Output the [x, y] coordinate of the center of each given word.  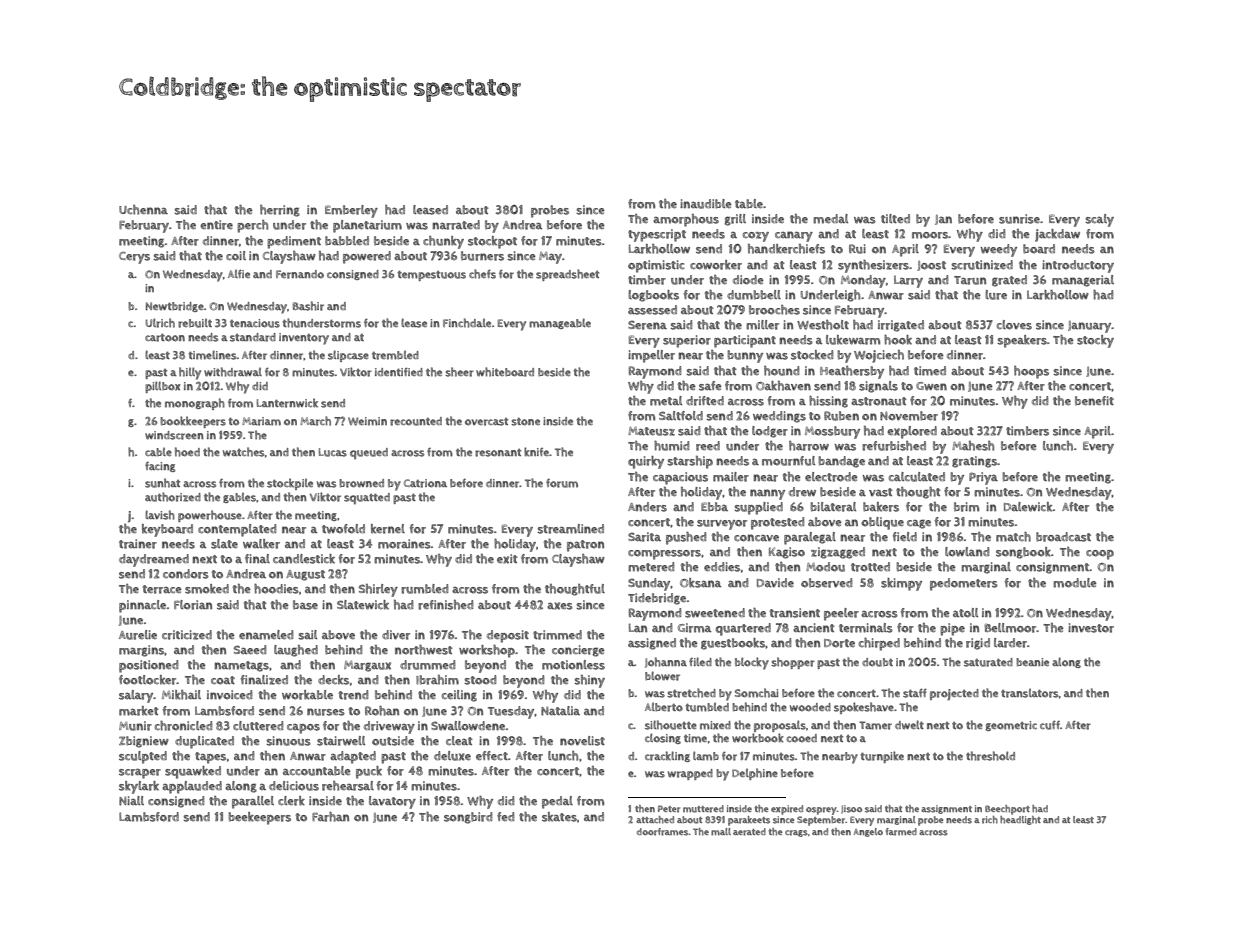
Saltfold [681, 416]
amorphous [686, 220]
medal [830, 219]
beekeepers [259, 818]
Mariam [261, 421]
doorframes [663, 832]
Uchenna [143, 210]
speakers [1022, 341]
